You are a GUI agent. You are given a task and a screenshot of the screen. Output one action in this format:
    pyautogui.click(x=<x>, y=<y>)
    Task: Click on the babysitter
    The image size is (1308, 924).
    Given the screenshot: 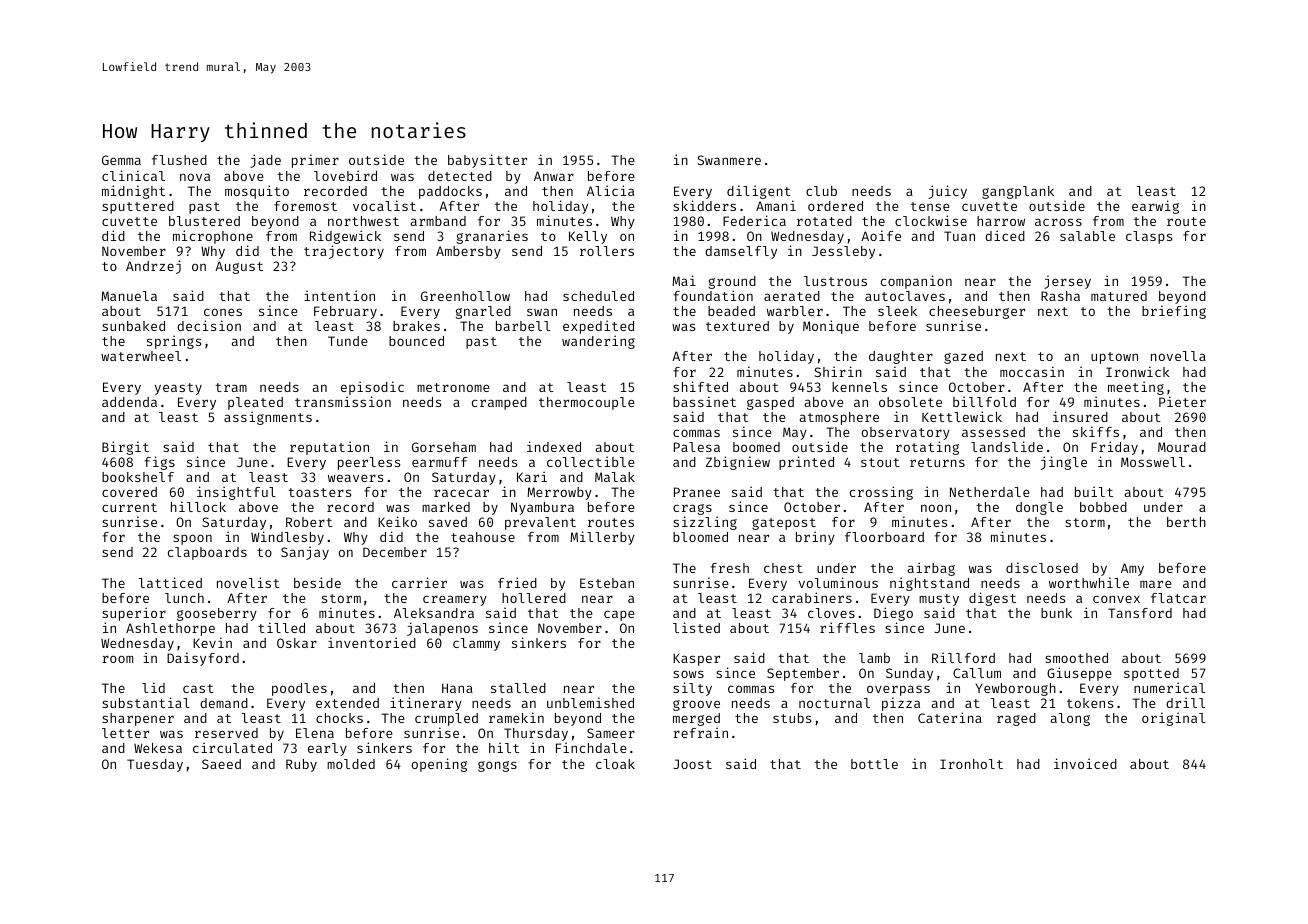 What is the action you would take?
    pyautogui.click(x=487, y=161)
